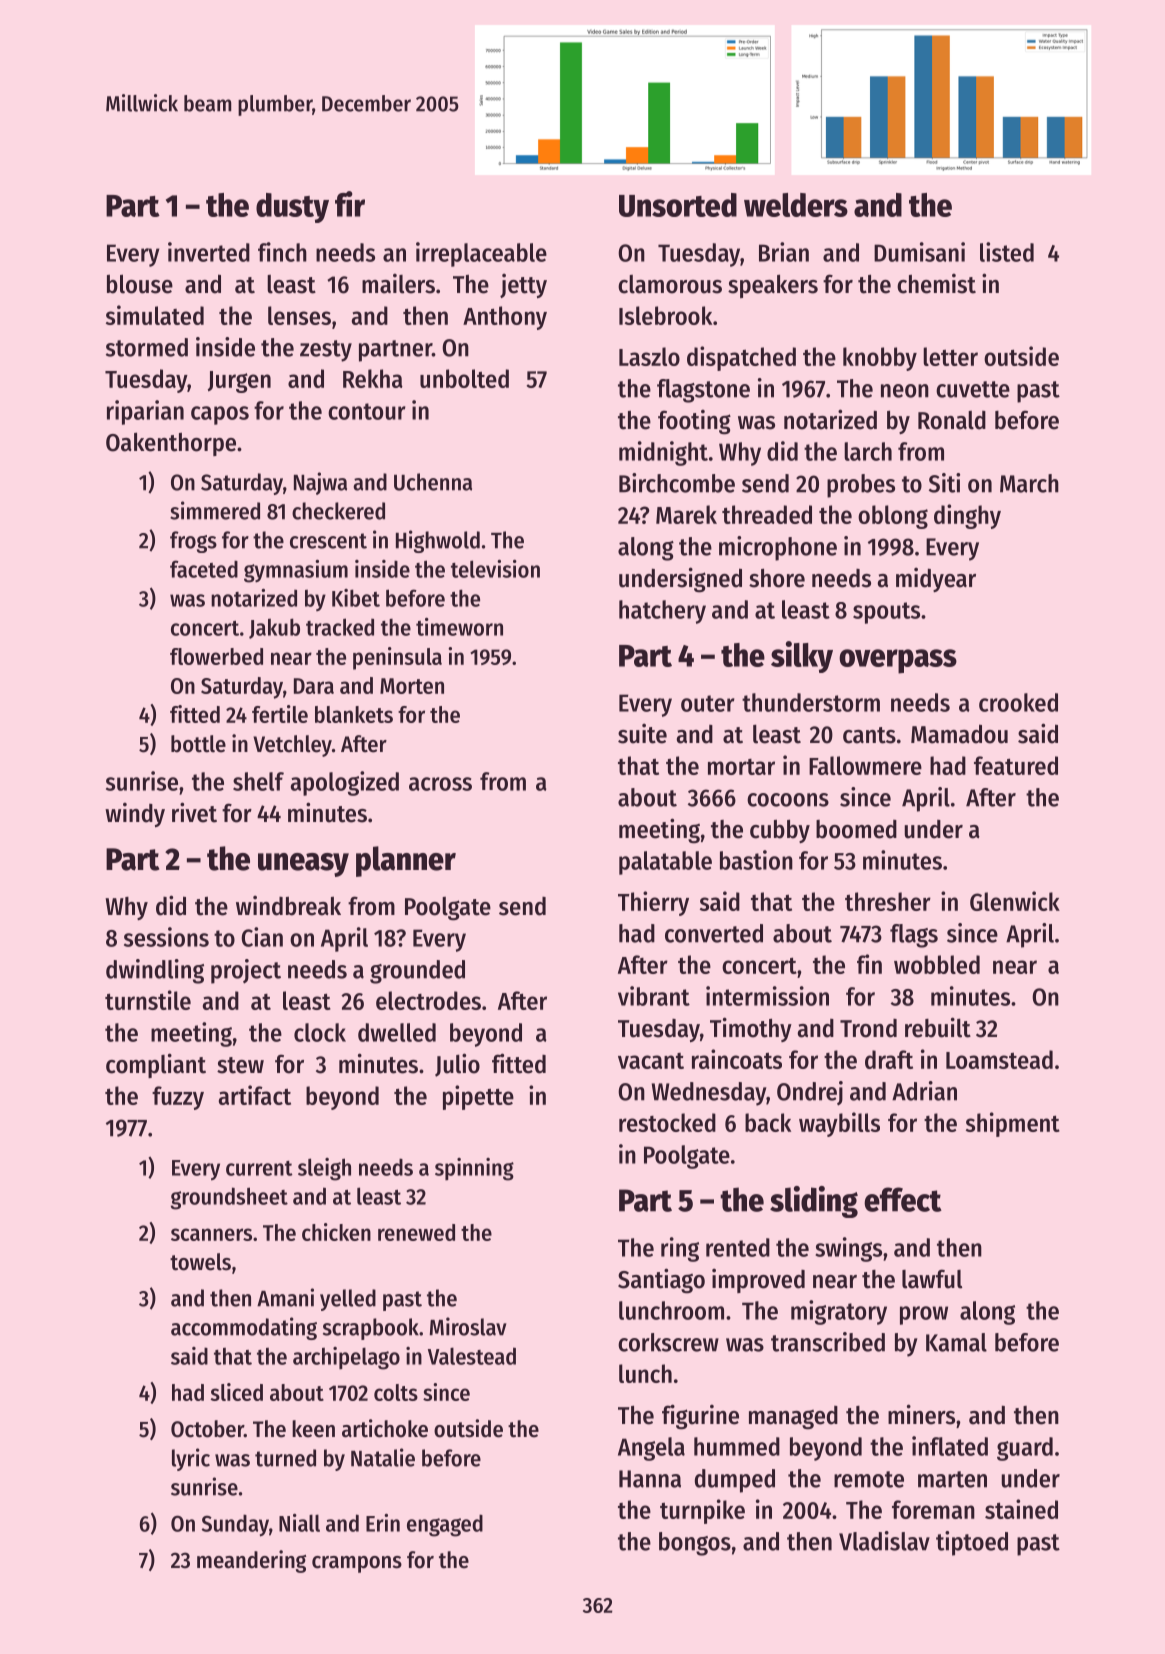  What do you see at coordinates (474, 1169) in the document?
I see `spinning` at bounding box center [474, 1169].
